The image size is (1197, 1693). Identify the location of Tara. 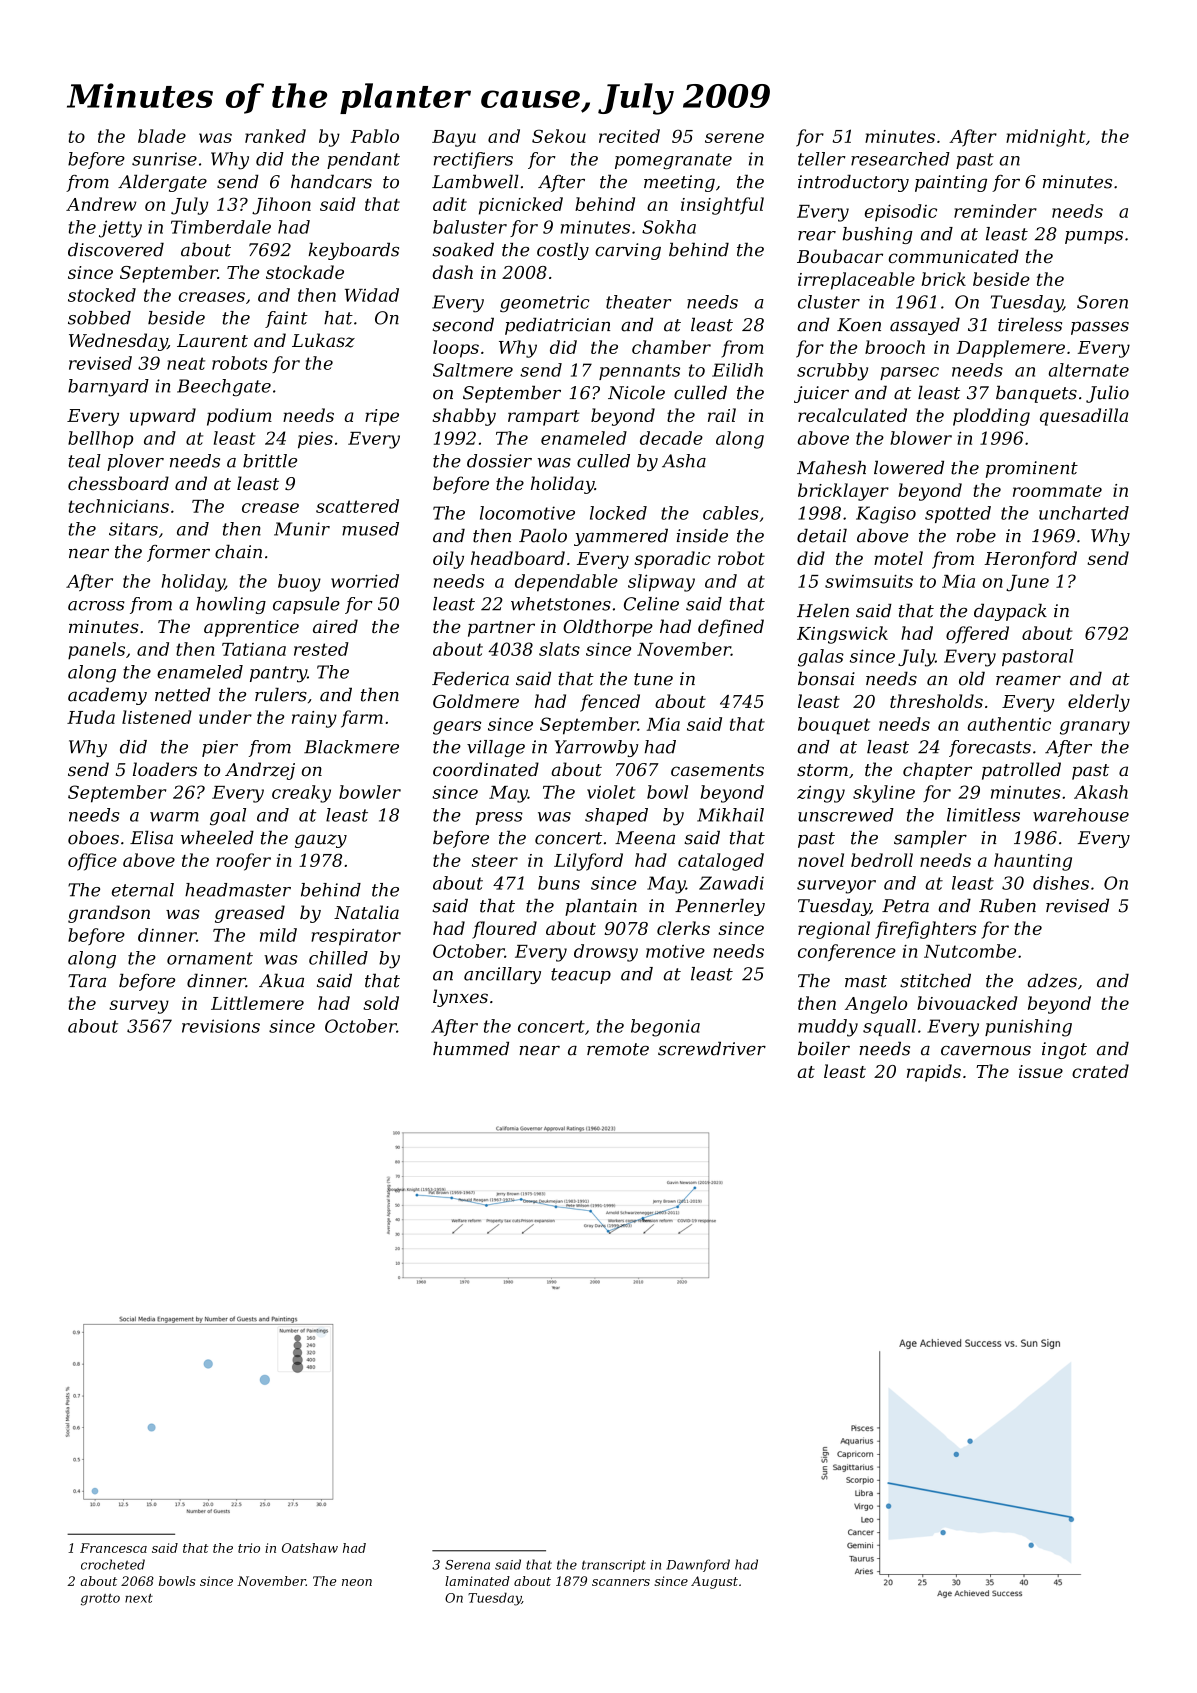
(87, 981).
